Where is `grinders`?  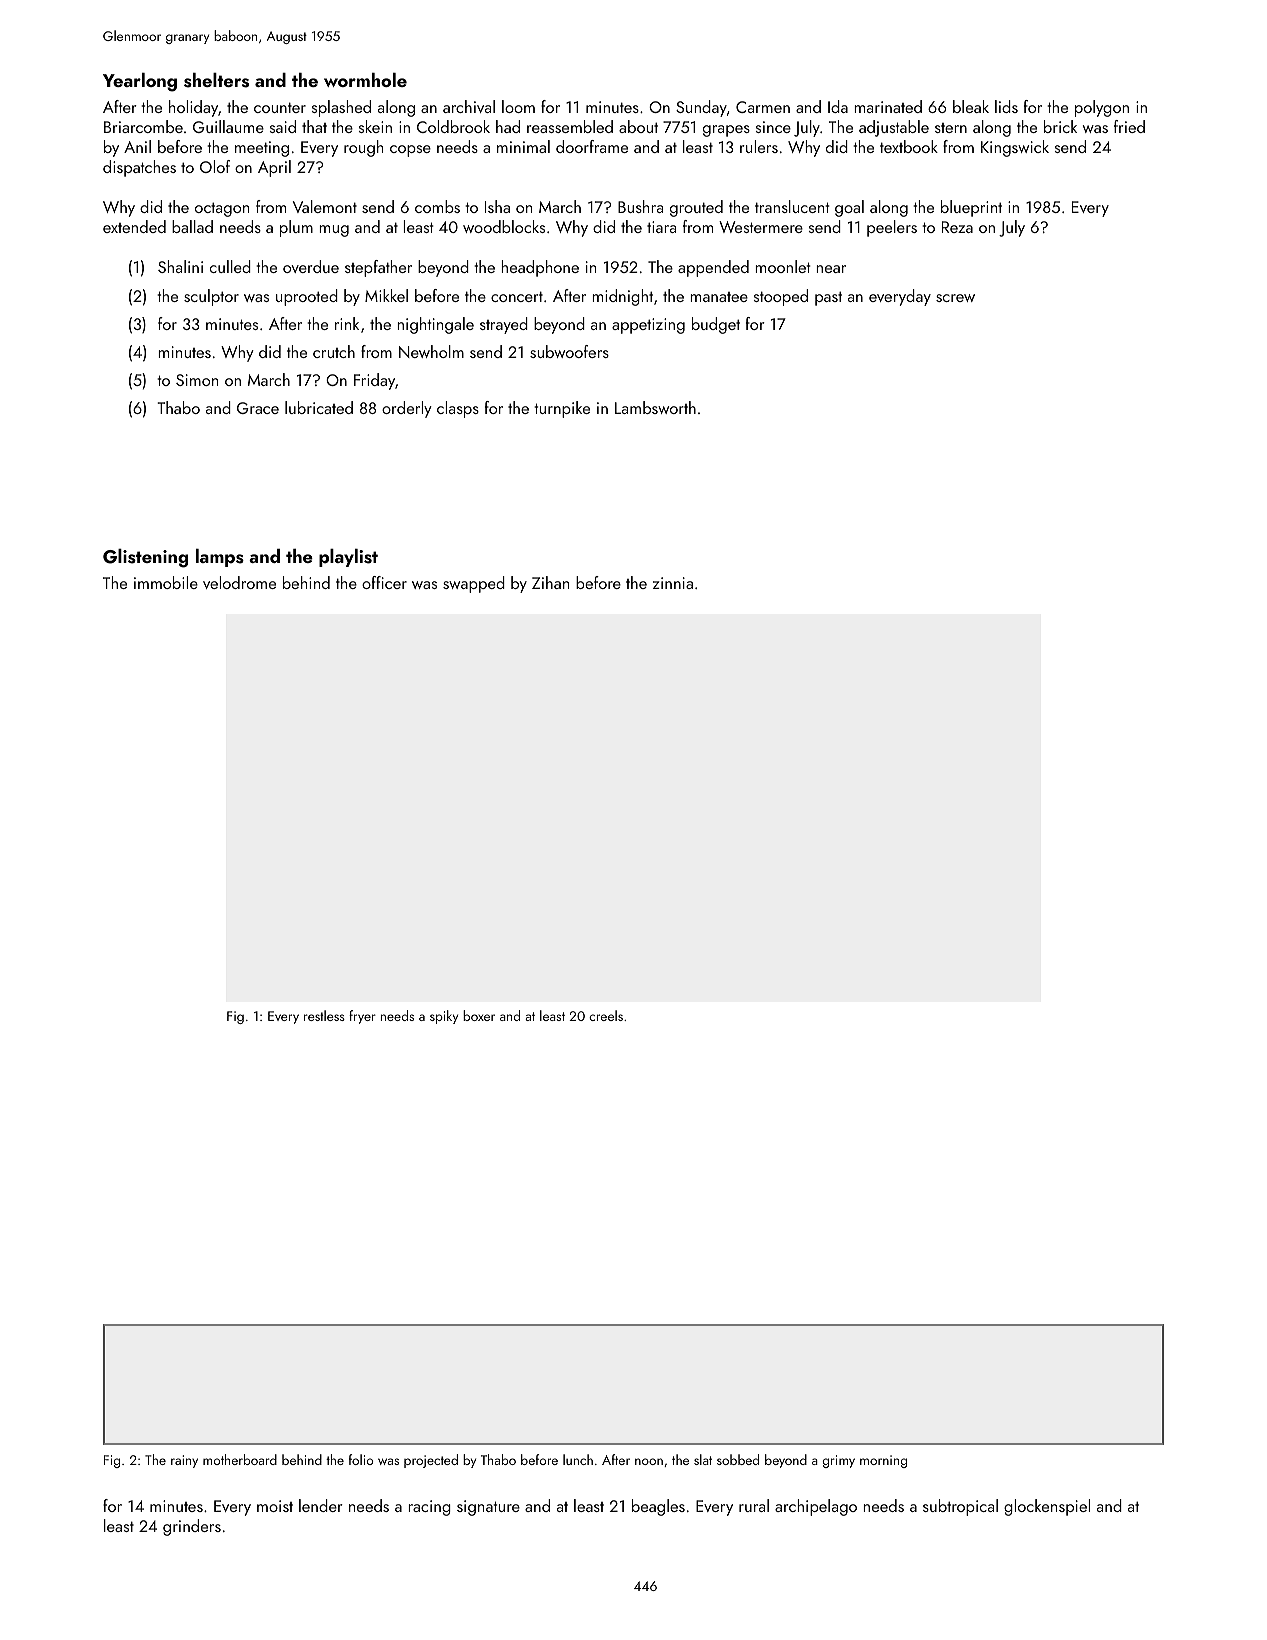
grinders is located at coordinates (192, 1527).
